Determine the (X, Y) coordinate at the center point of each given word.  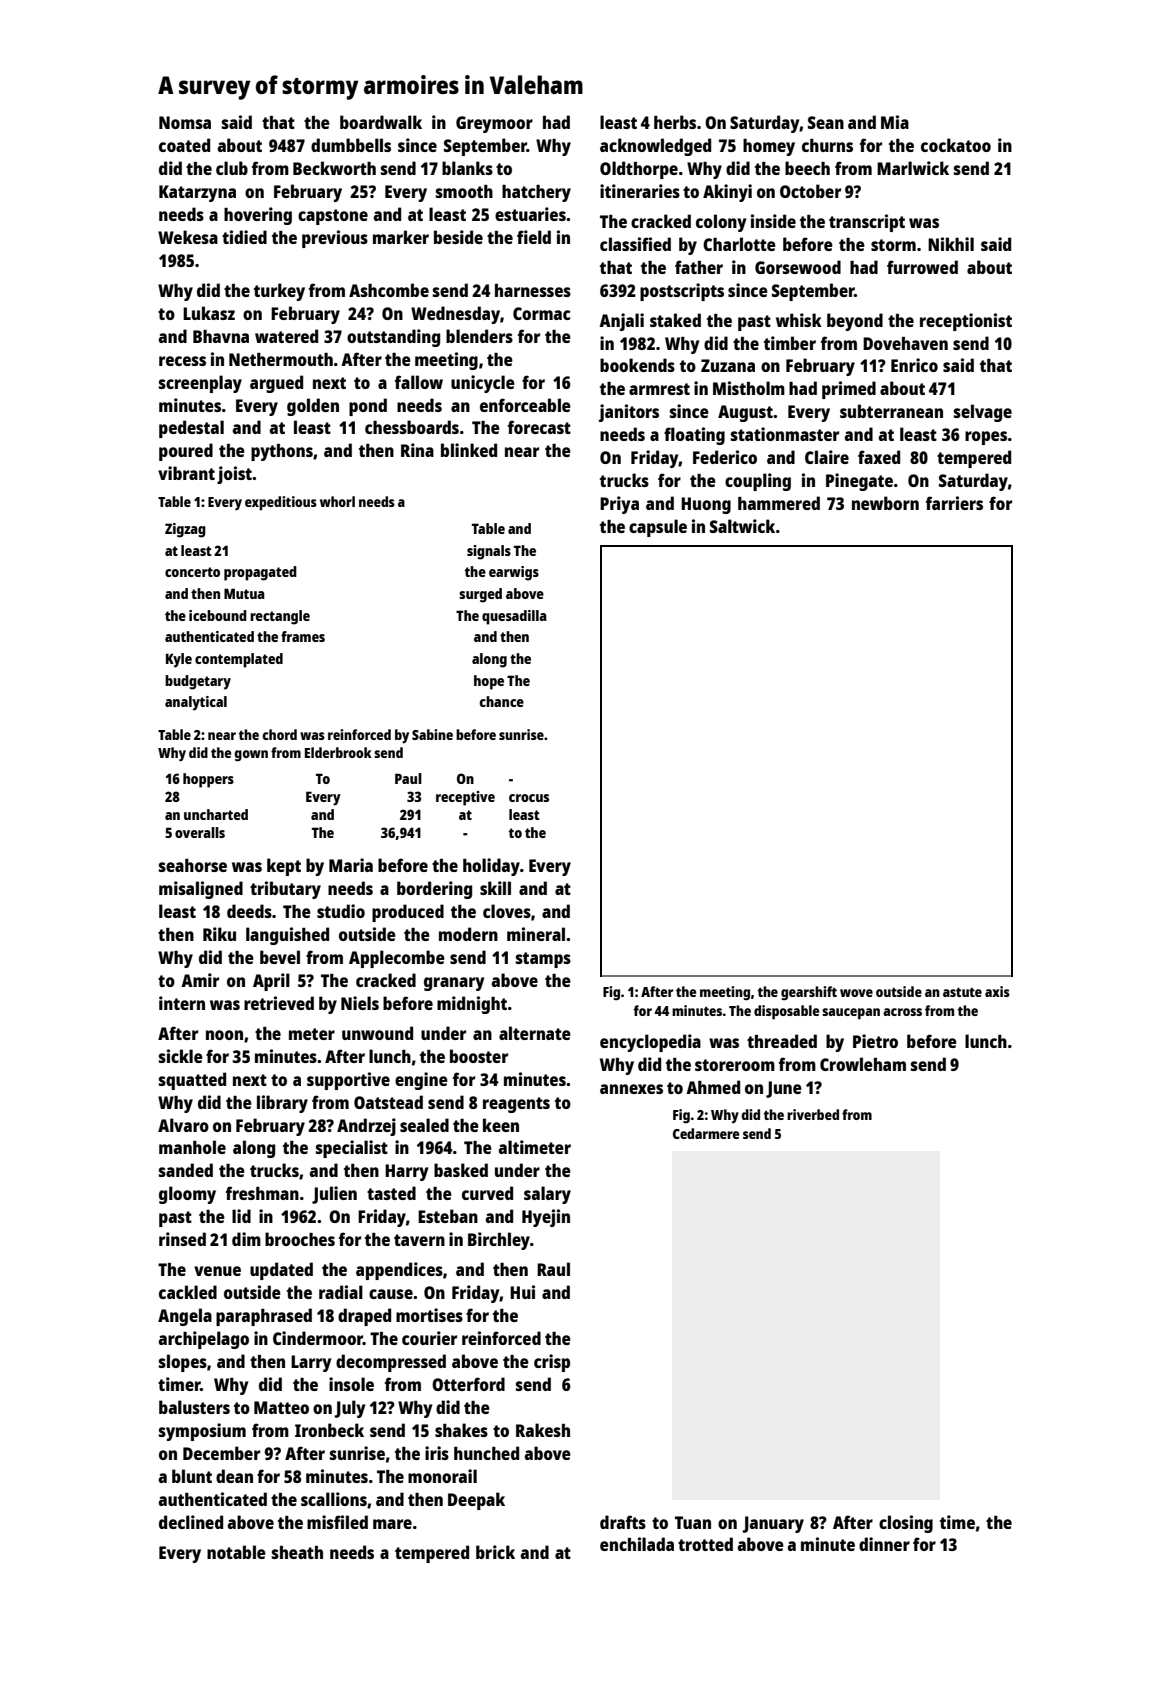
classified (635, 244)
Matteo (281, 1407)
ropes (986, 438)
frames (303, 636)
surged (480, 595)
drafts (623, 1522)
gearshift (809, 993)
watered (286, 336)
